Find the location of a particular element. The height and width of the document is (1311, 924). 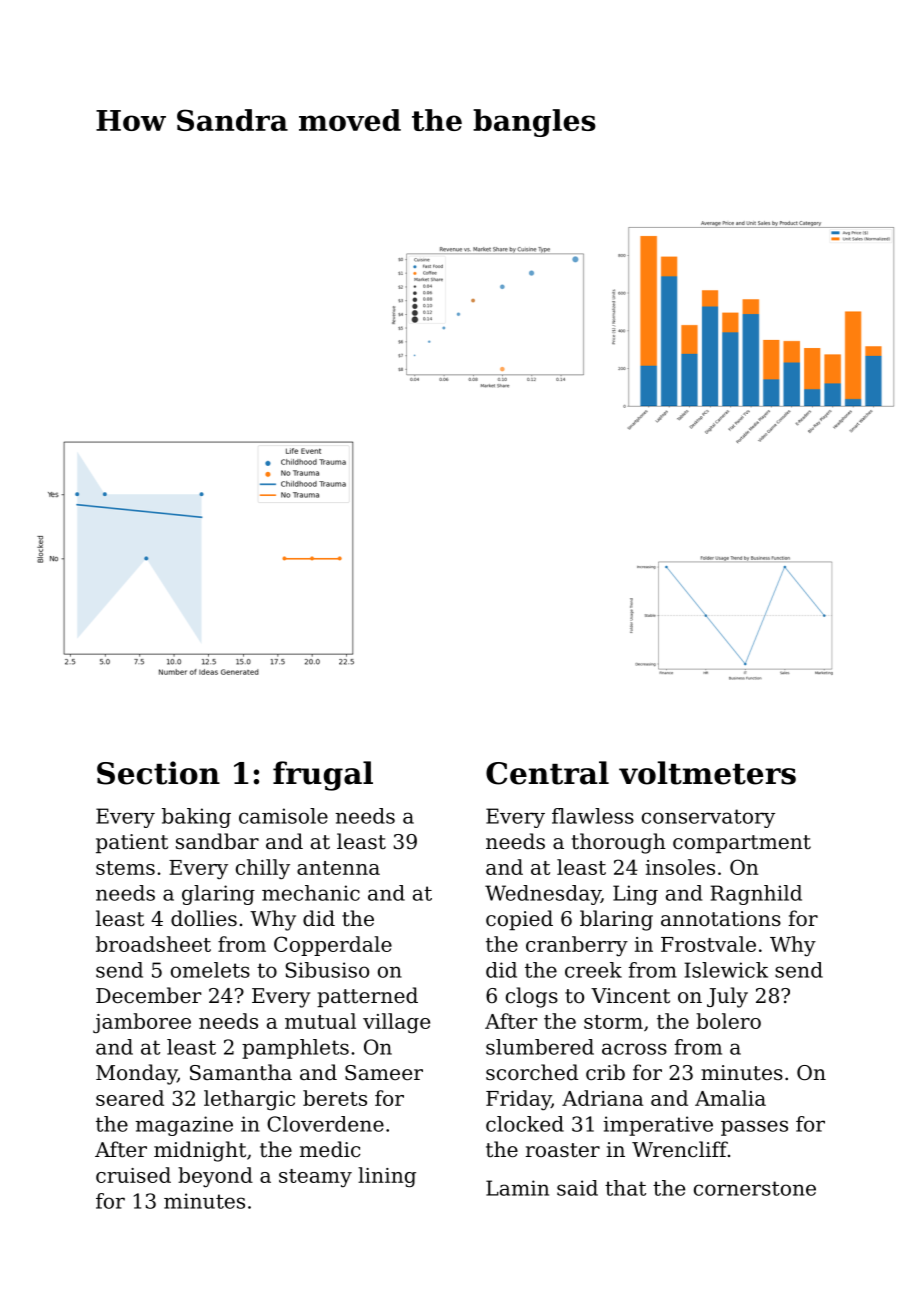

lethargic is located at coordinates (249, 1100).
